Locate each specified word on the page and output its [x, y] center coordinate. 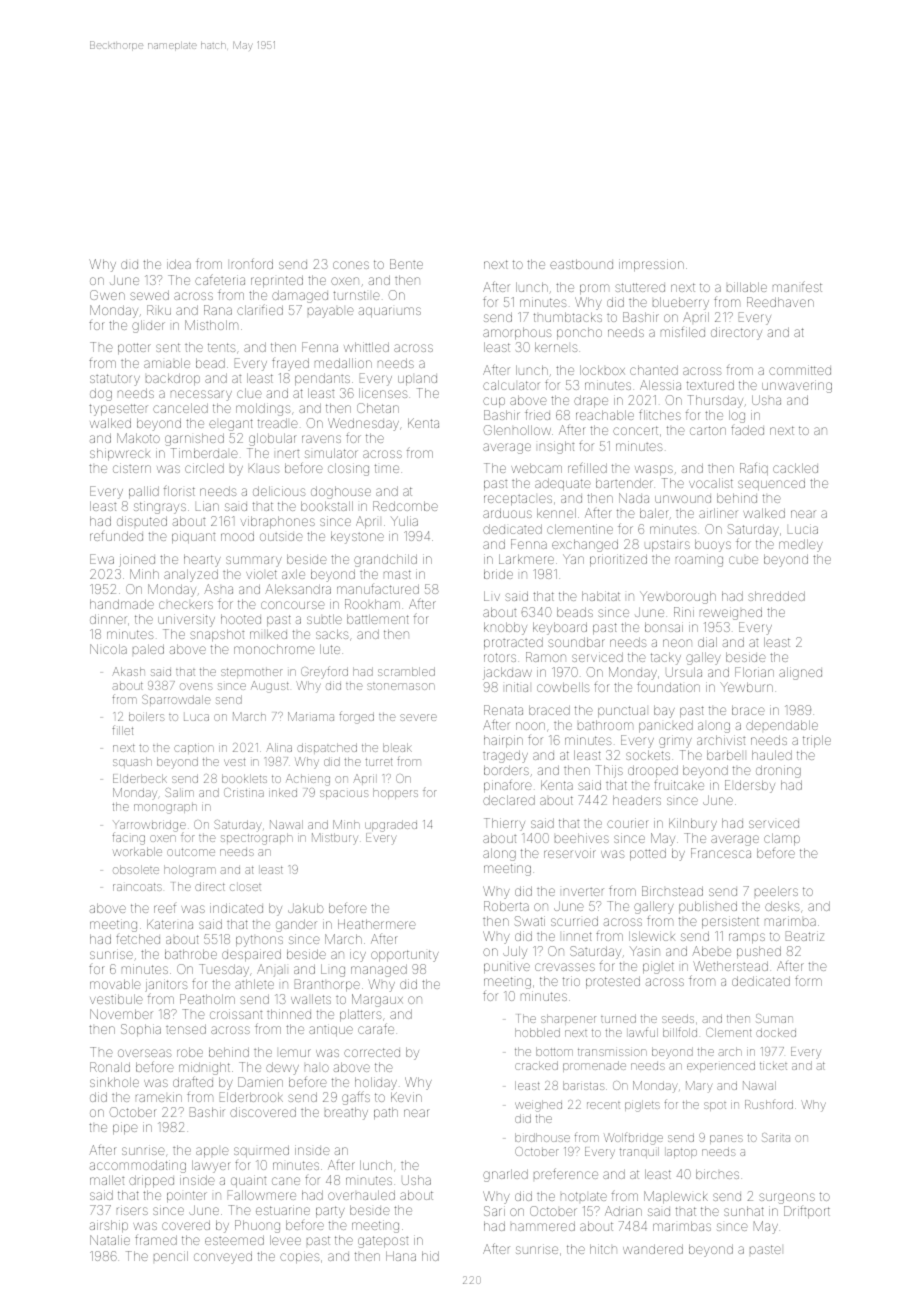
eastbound [581, 264]
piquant [193, 537]
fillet [122, 730]
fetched [138, 939]
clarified [260, 309]
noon [530, 726]
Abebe [711, 951]
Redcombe [405, 506]
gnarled [505, 1175]
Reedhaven [780, 302]
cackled [795, 468]
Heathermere [377, 924]
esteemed [234, 1240]
